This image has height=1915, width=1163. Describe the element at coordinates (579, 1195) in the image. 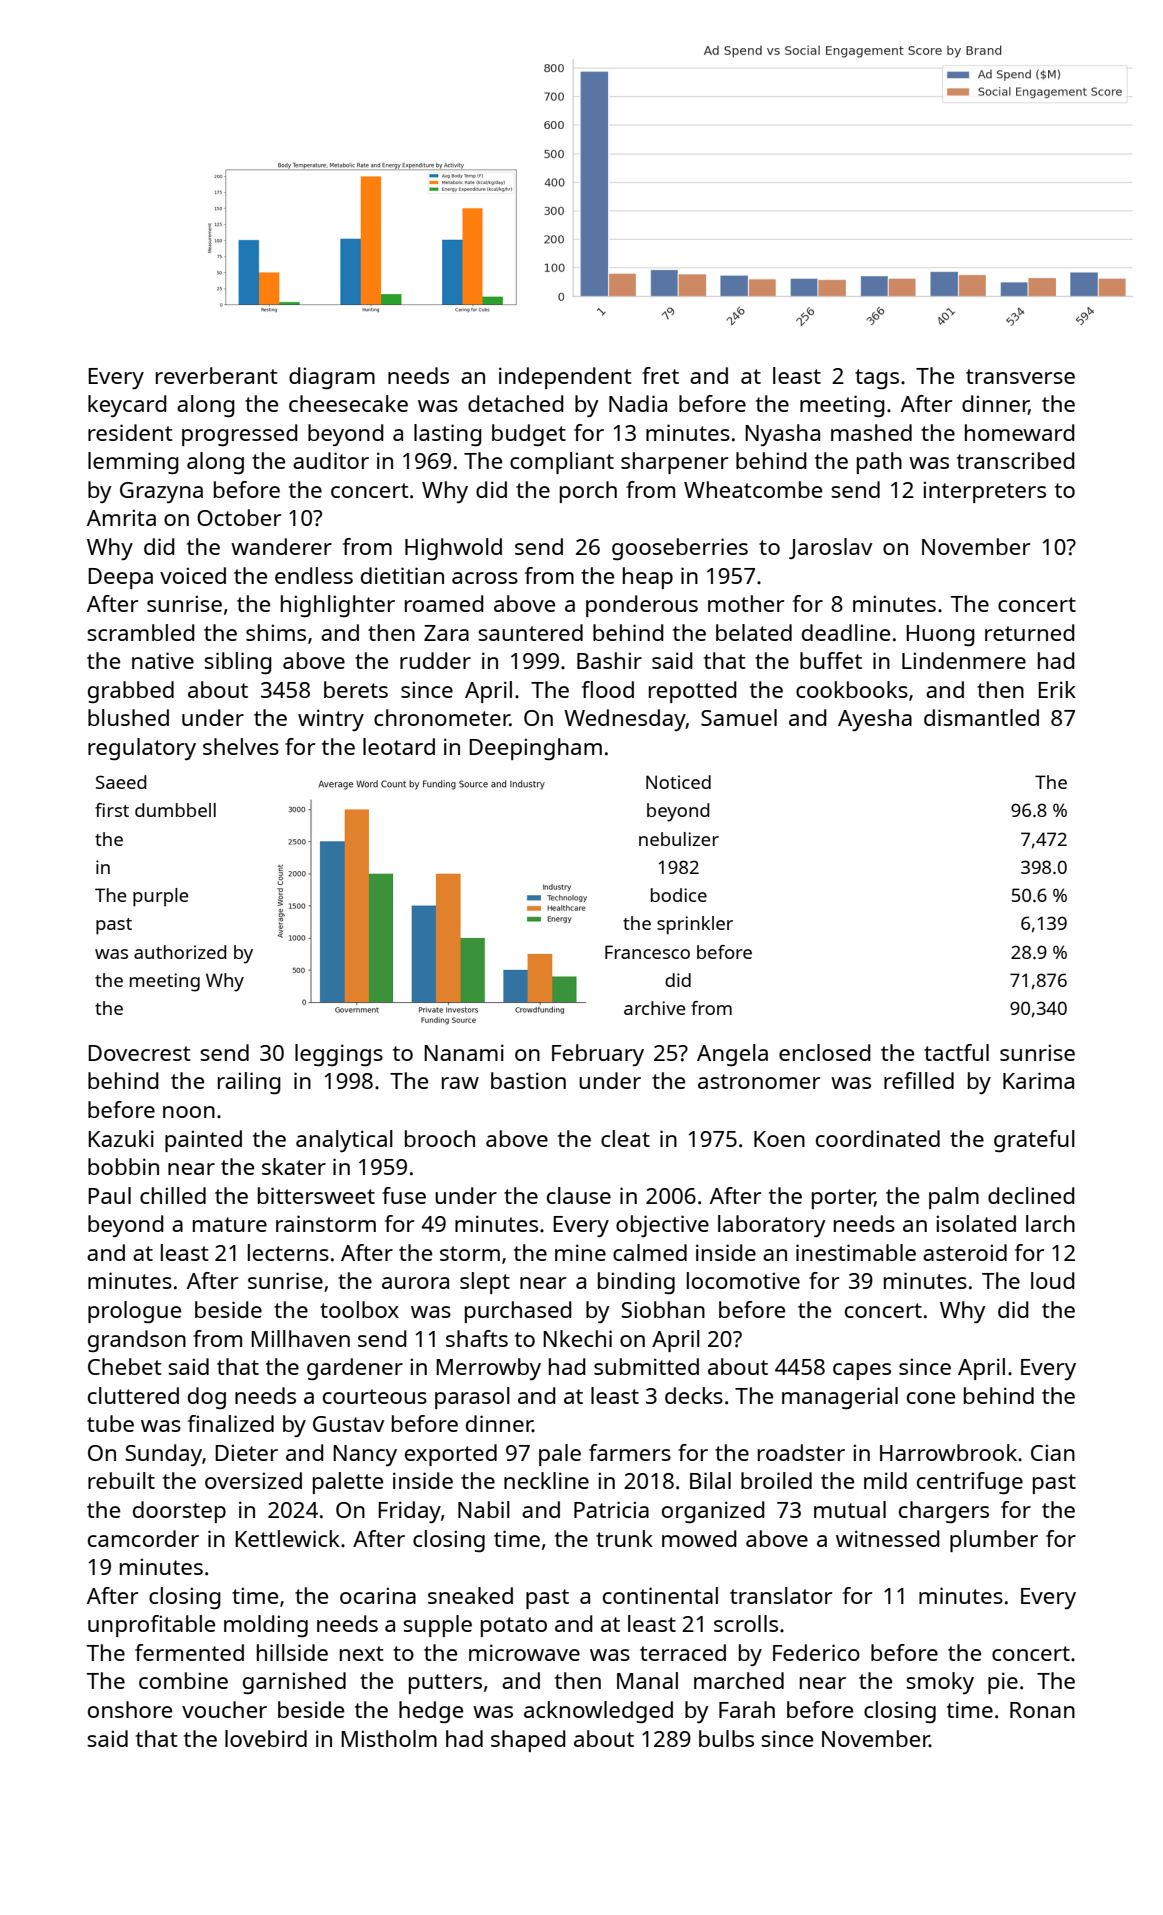

I see `clause` at that location.
